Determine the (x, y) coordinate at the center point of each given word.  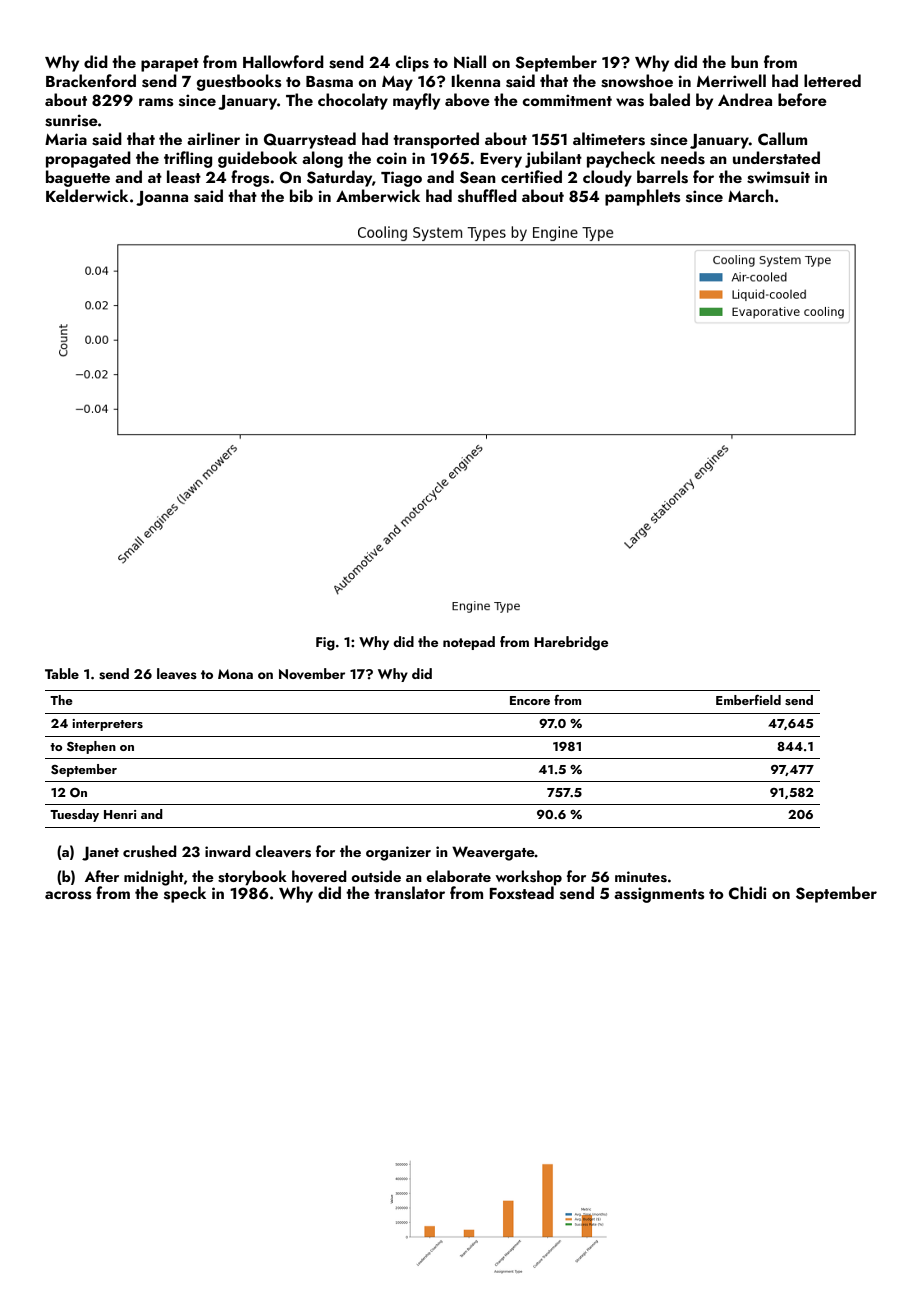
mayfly (416, 101)
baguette (78, 178)
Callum (782, 139)
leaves (177, 674)
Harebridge (571, 643)
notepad (469, 643)
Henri (120, 814)
